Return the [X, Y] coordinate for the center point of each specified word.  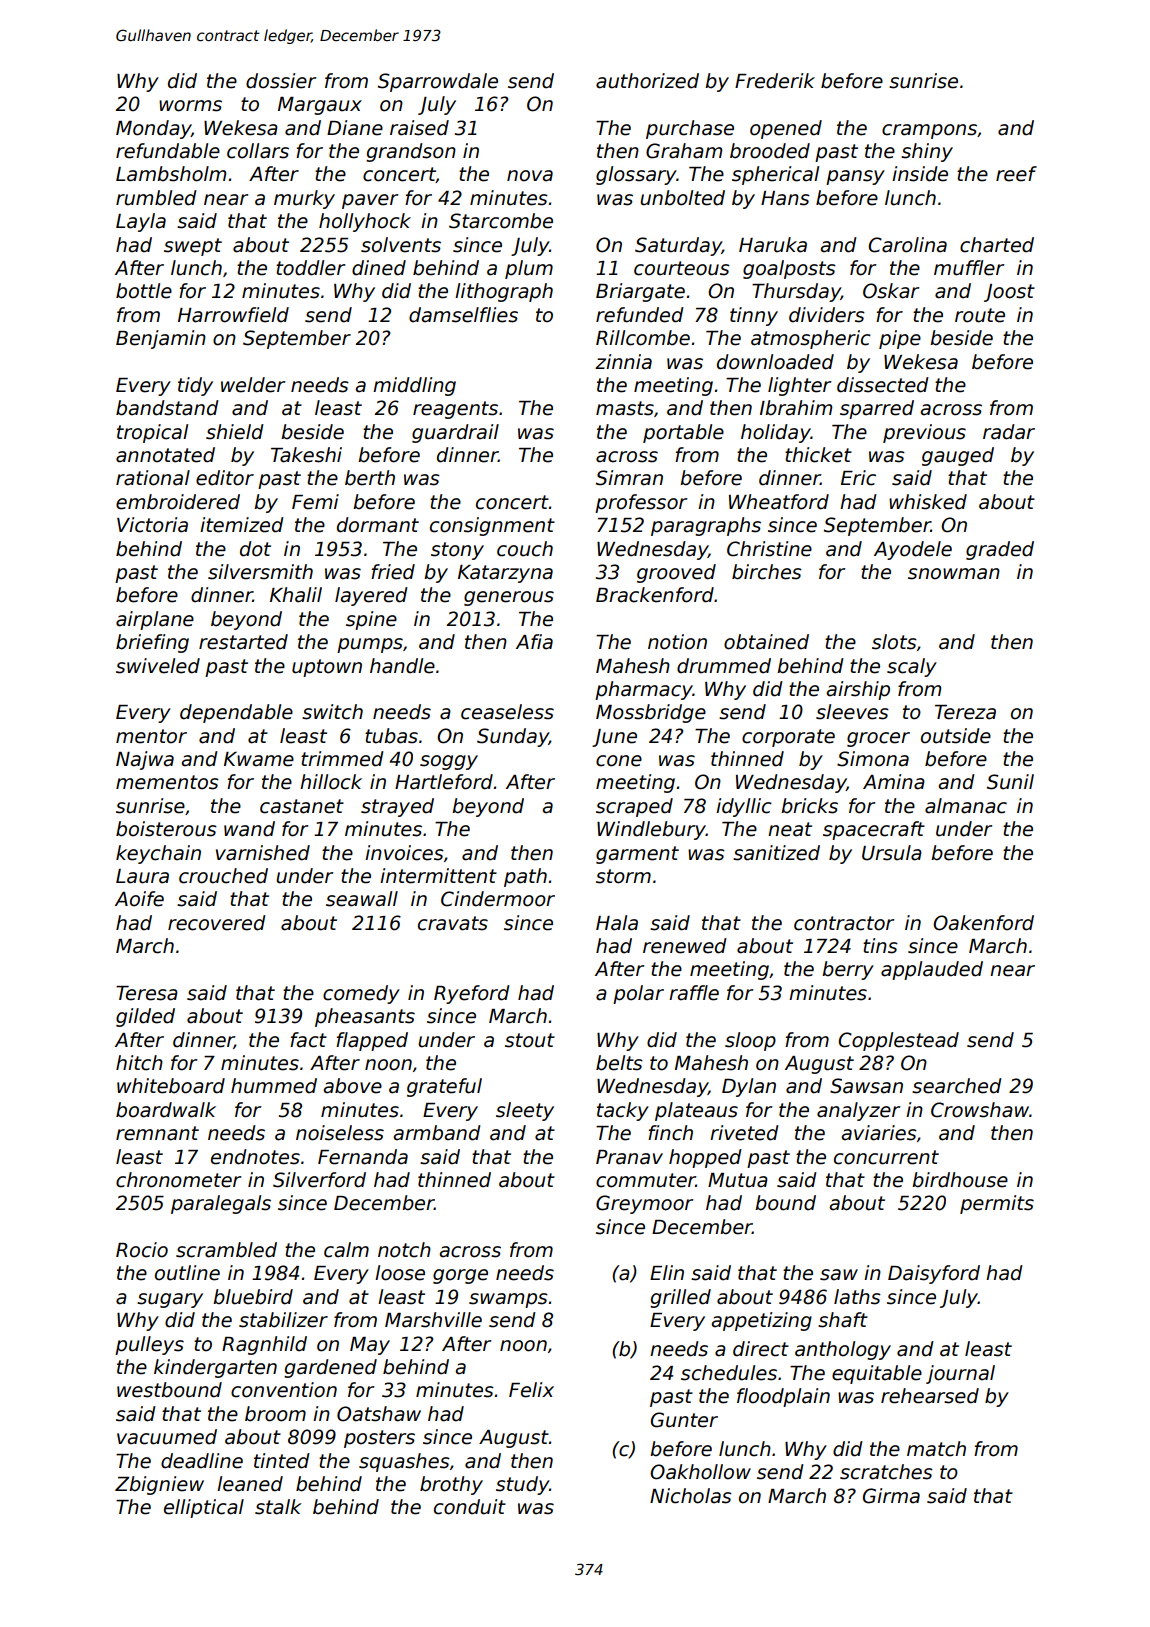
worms [190, 106]
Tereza [965, 712]
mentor [151, 736]
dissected [883, 385]
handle [402, 666]
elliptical [204, 1508]
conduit [470, 1507]
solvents [401, 245]
